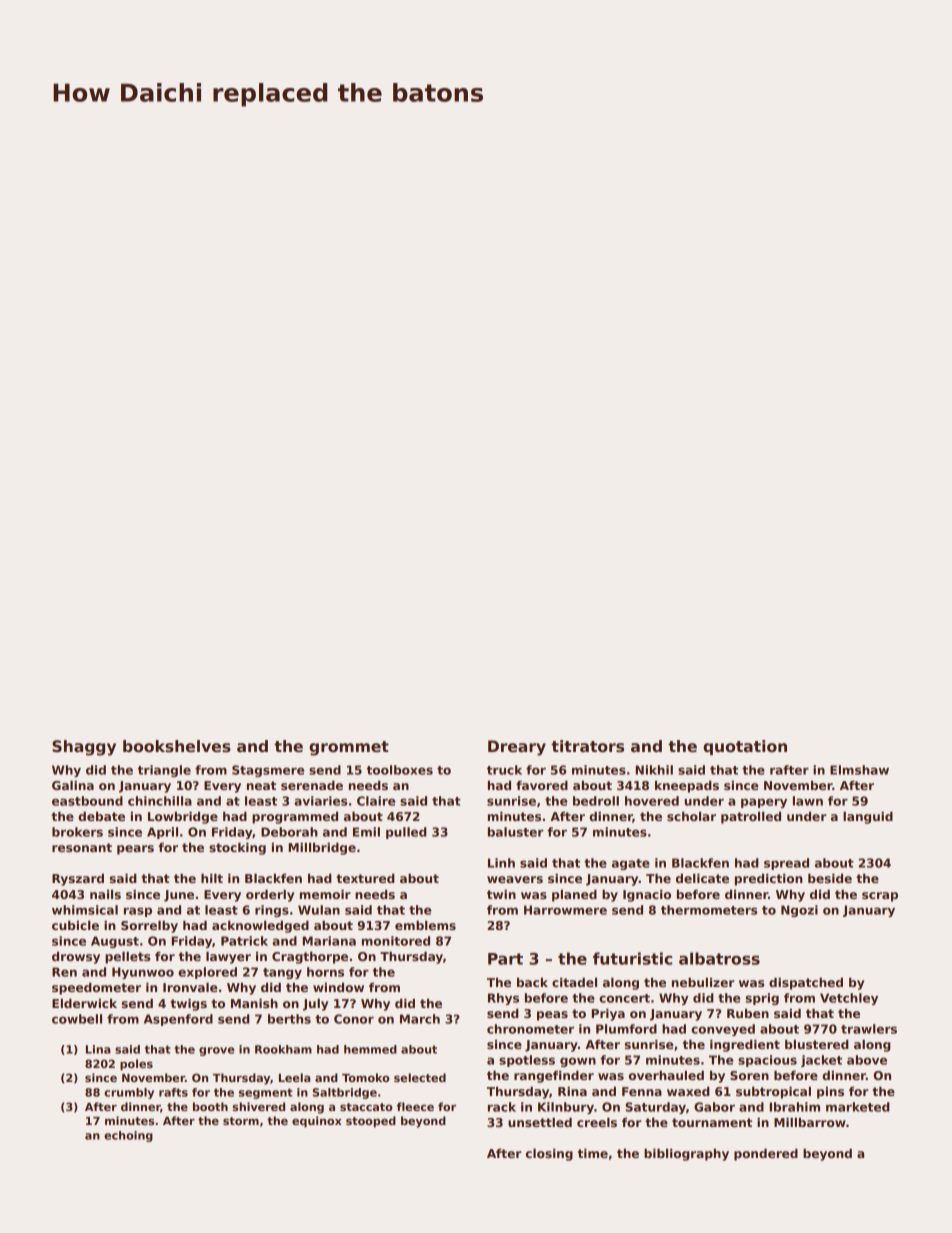 The image size is (952, 1233). I want to click on Ngozi, so click(799, 911).
